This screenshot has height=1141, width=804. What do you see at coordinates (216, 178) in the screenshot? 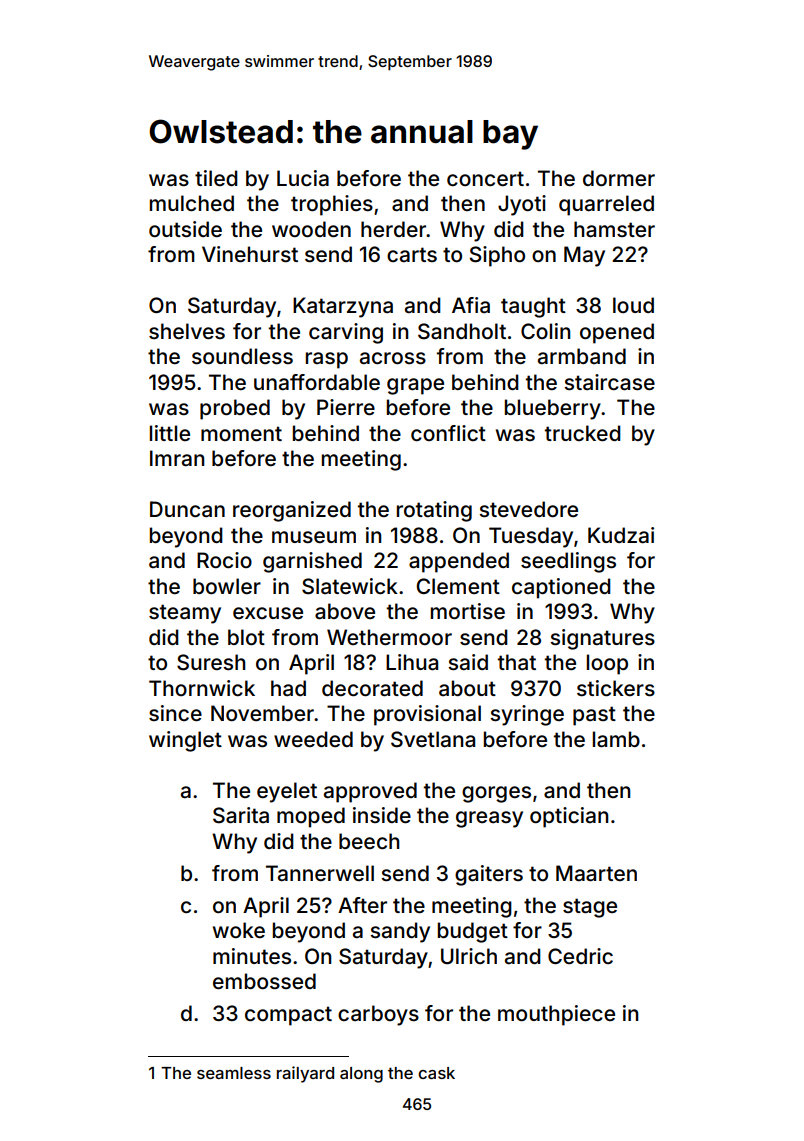
I see `tiled` at bounding box center [216, 178].
